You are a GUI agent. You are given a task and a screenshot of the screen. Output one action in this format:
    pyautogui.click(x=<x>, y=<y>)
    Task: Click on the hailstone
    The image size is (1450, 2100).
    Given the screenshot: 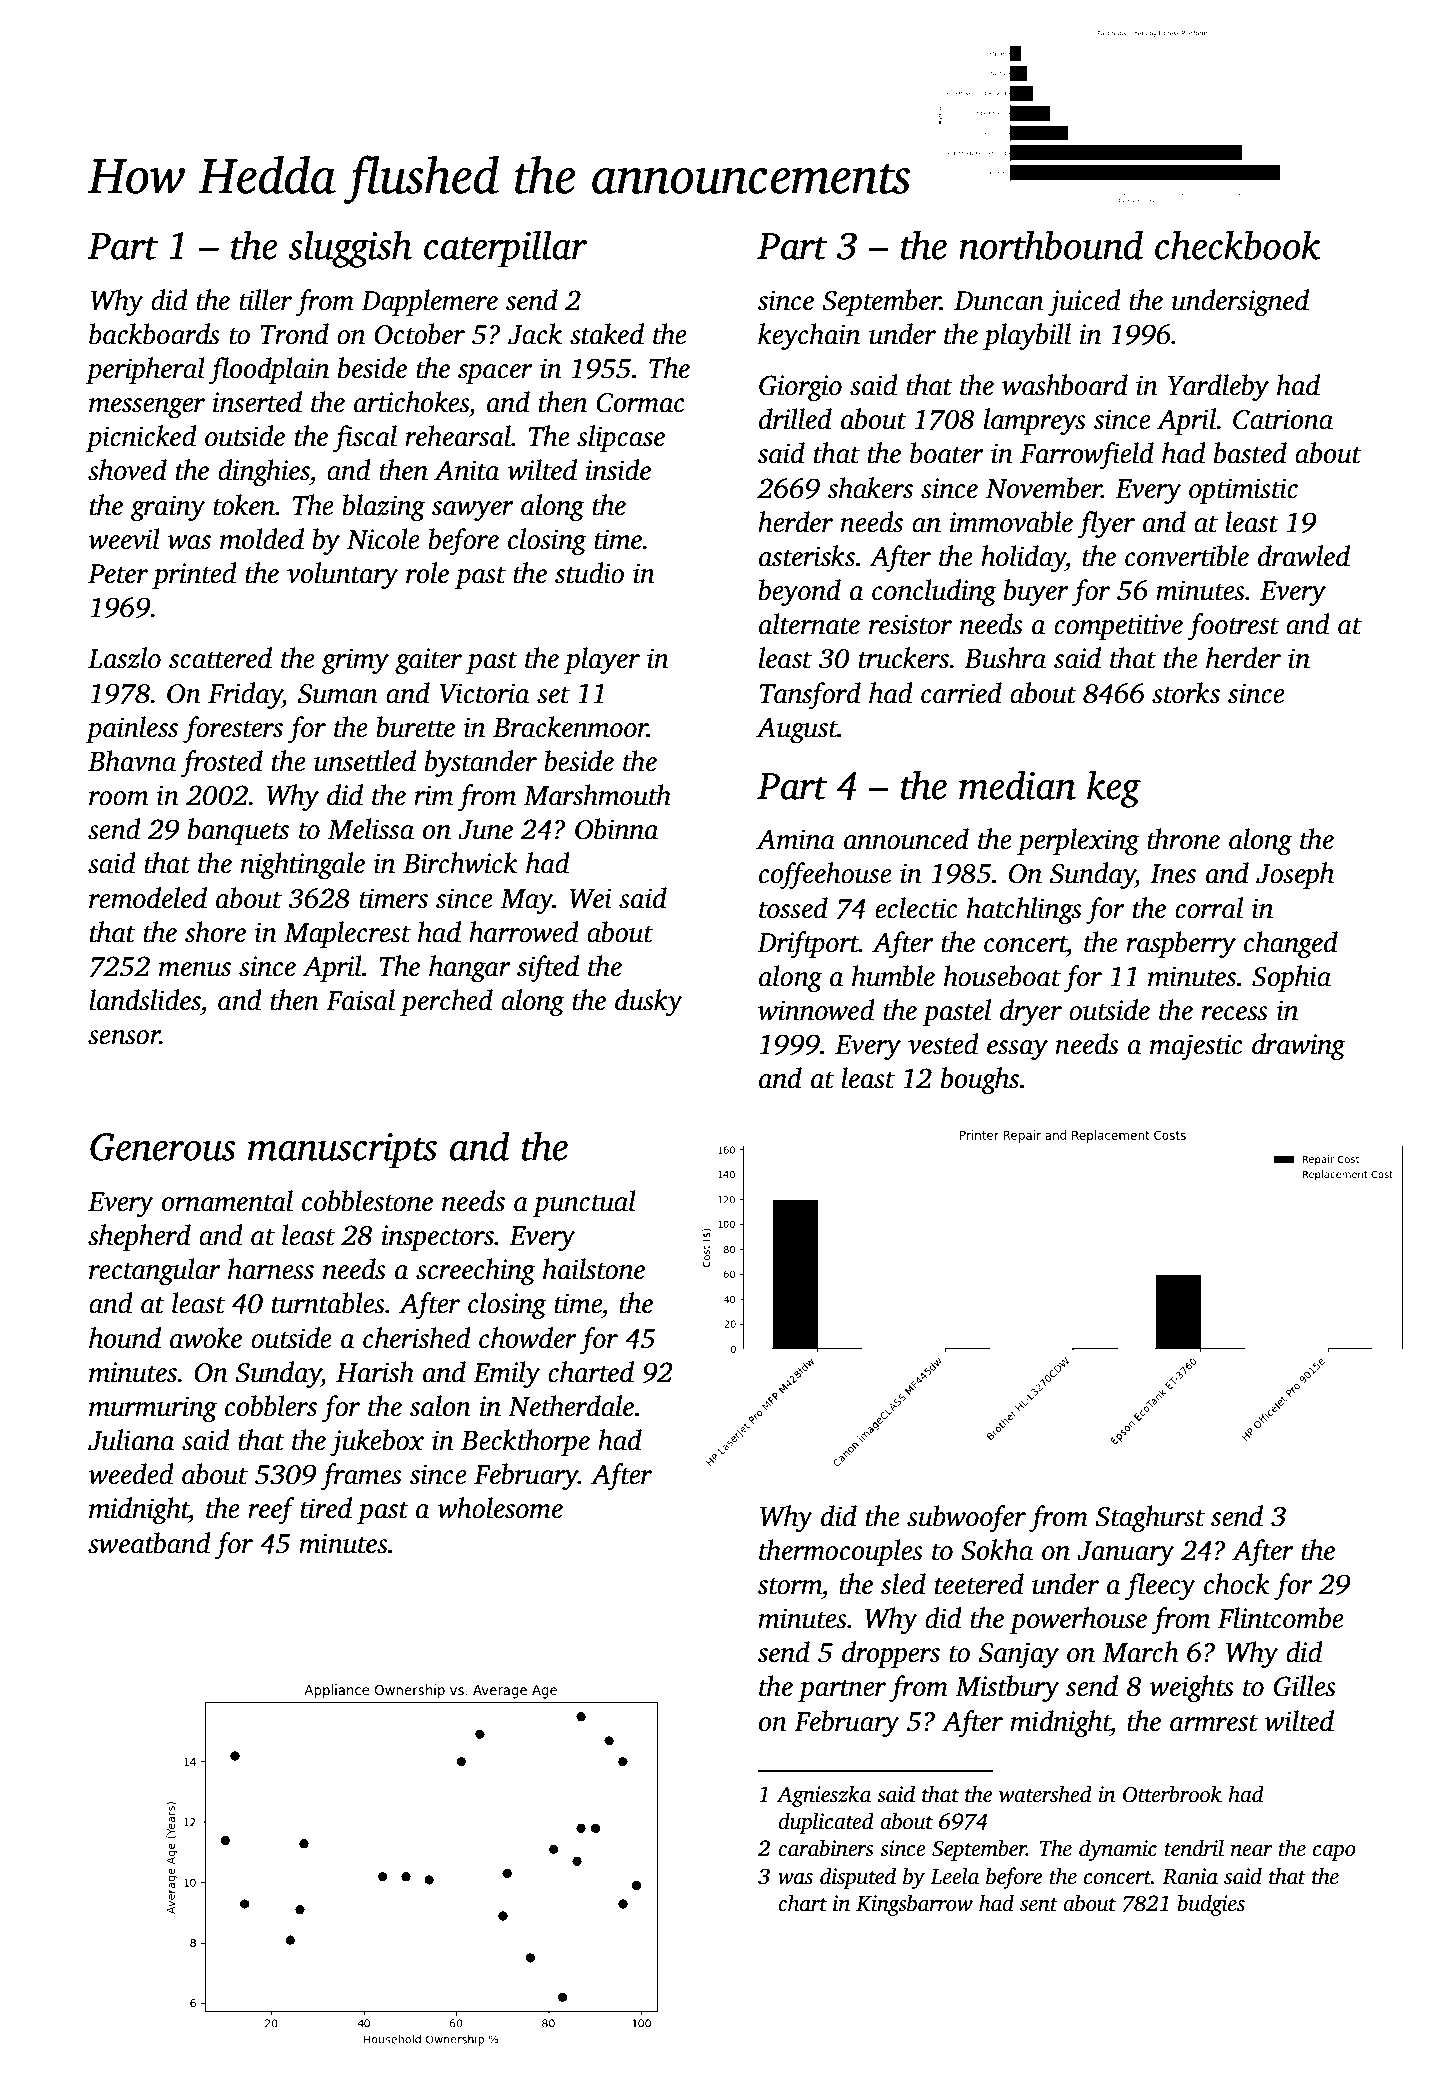 What is the action you would take?
    pyautogui.click(x=594, y=1269)
